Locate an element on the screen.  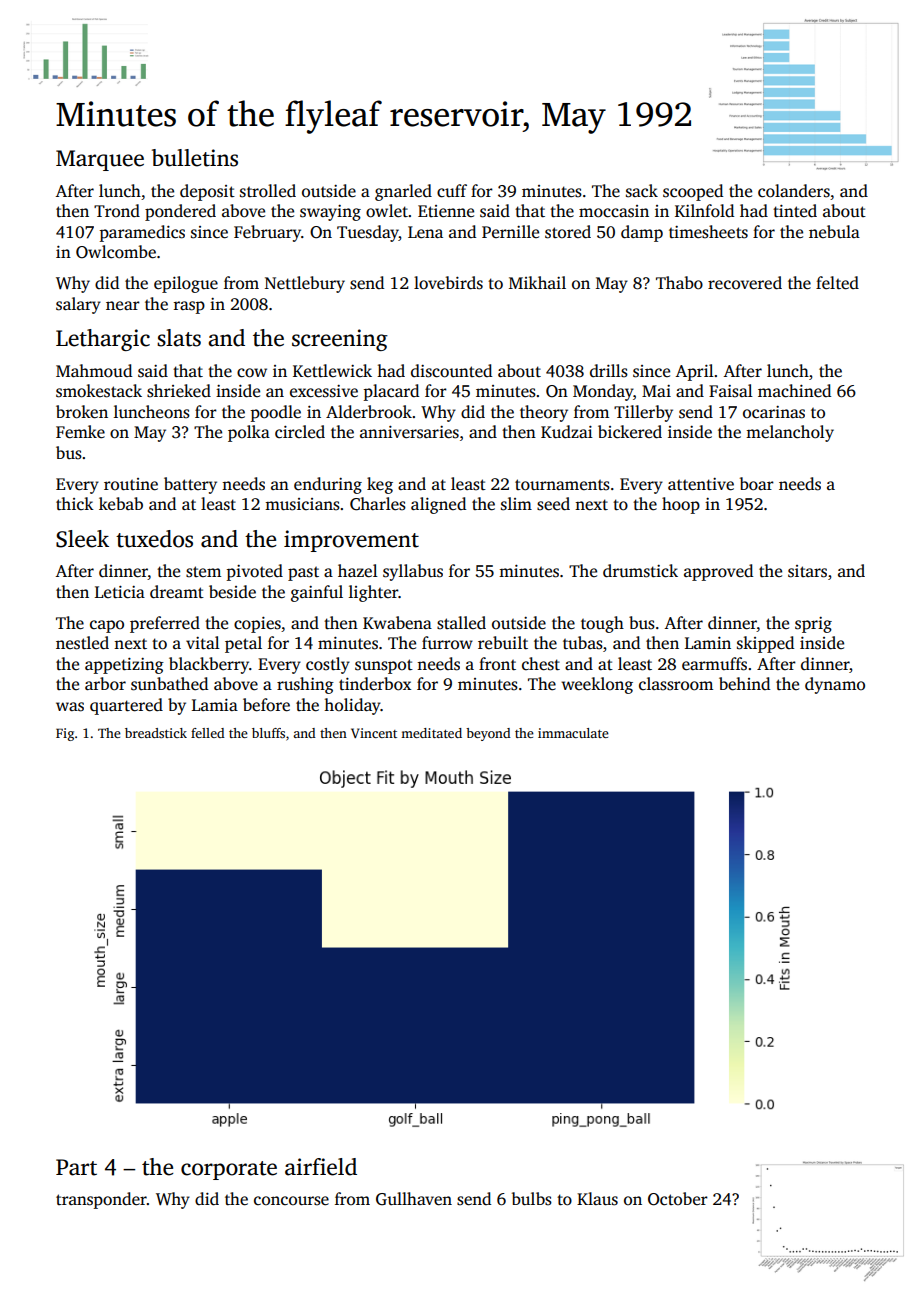
sitars is located at coordinates (807, 571).
